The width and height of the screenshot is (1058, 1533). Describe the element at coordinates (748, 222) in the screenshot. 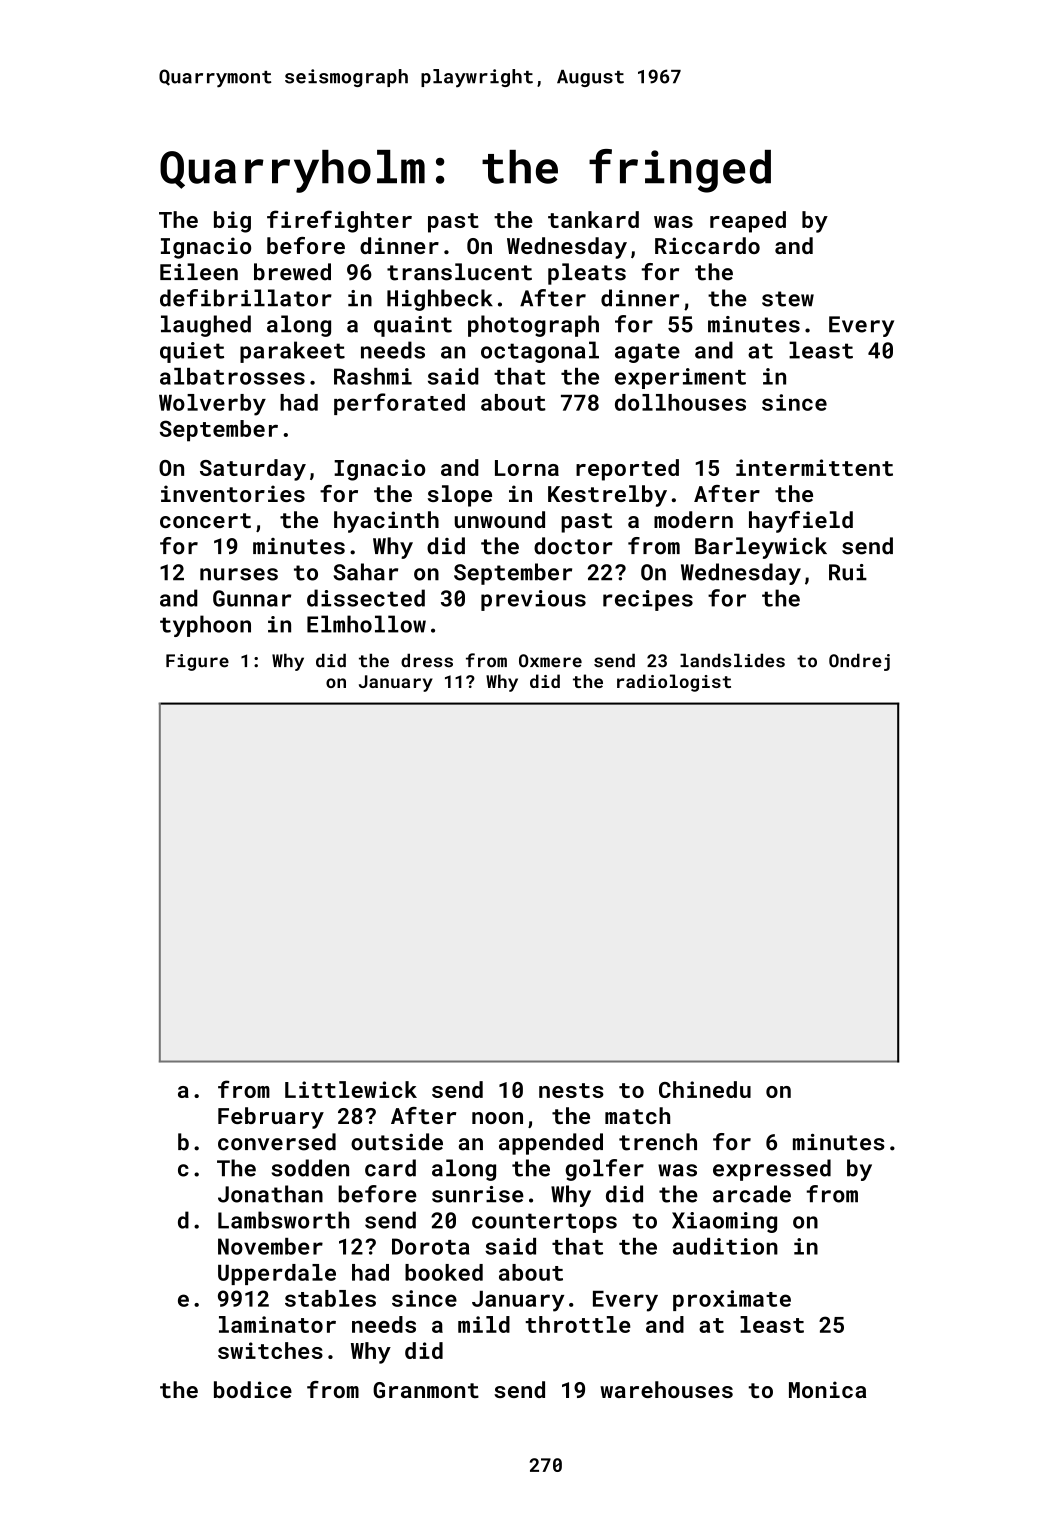

I see `reaped` at that location.
